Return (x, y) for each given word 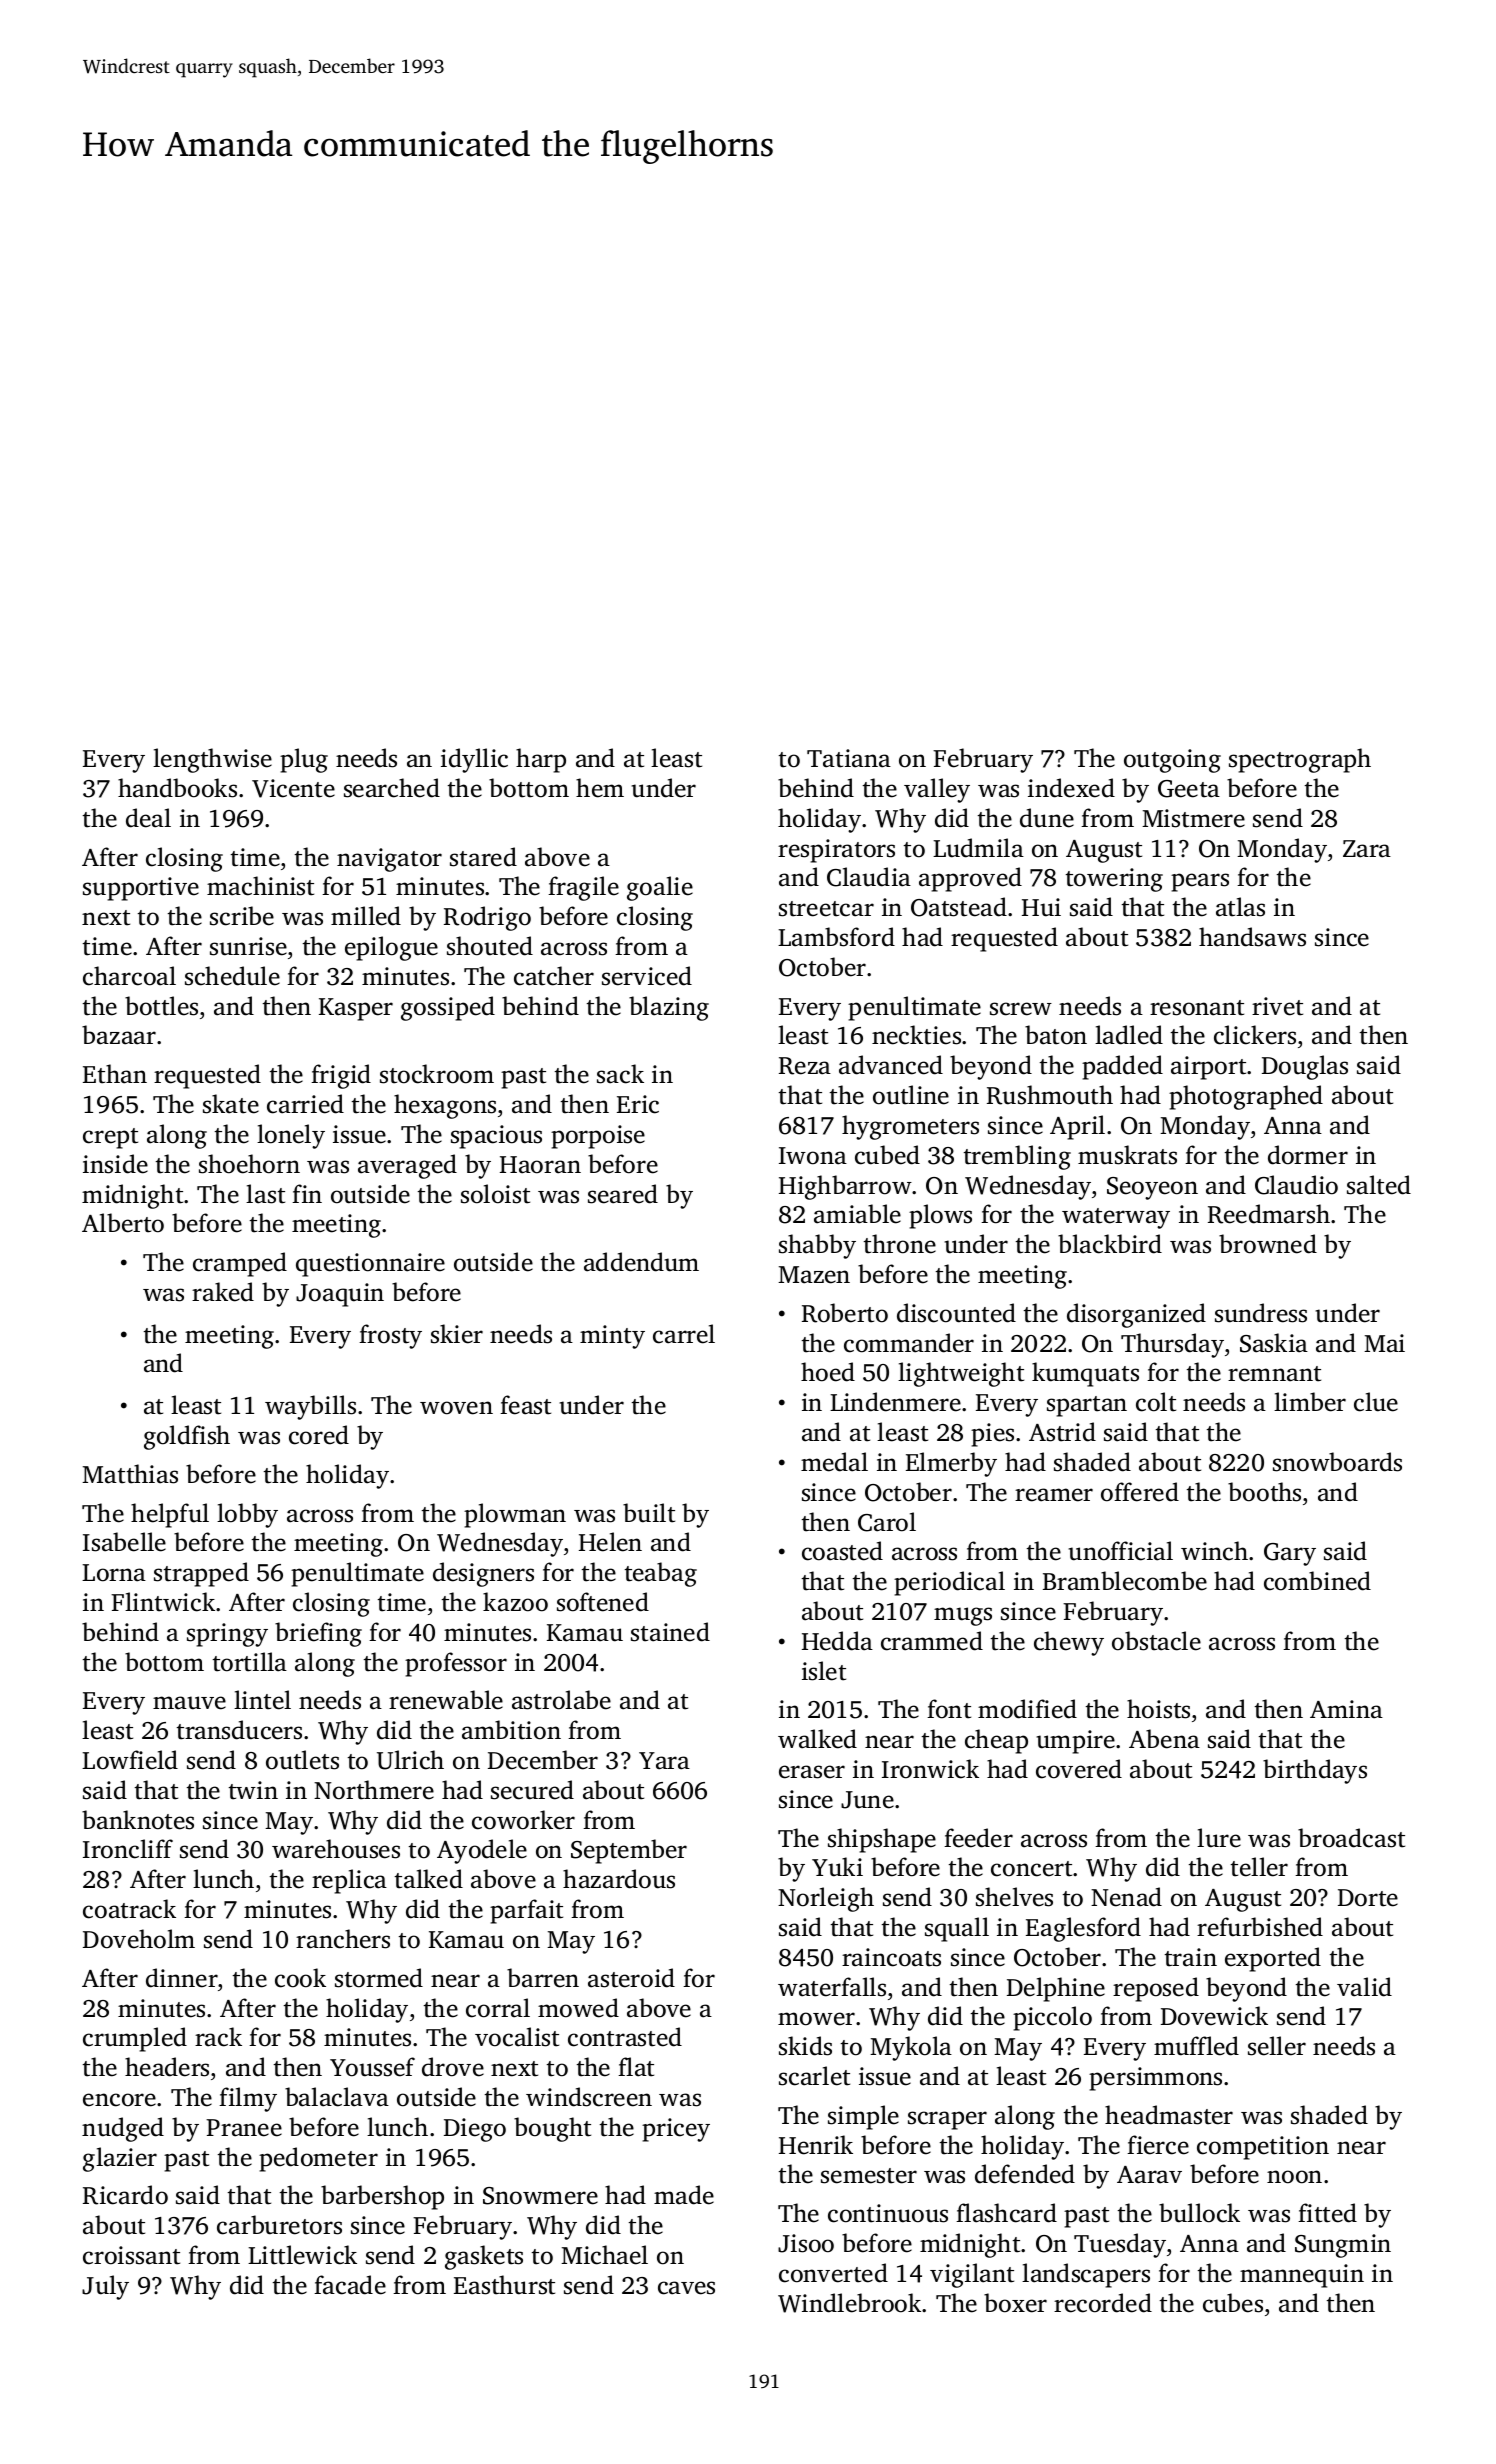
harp (541, 760)
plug (304, 760)
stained (670, 1632)
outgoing (1172, 761)
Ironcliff (128, 1849)
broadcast (1351, 1838)
